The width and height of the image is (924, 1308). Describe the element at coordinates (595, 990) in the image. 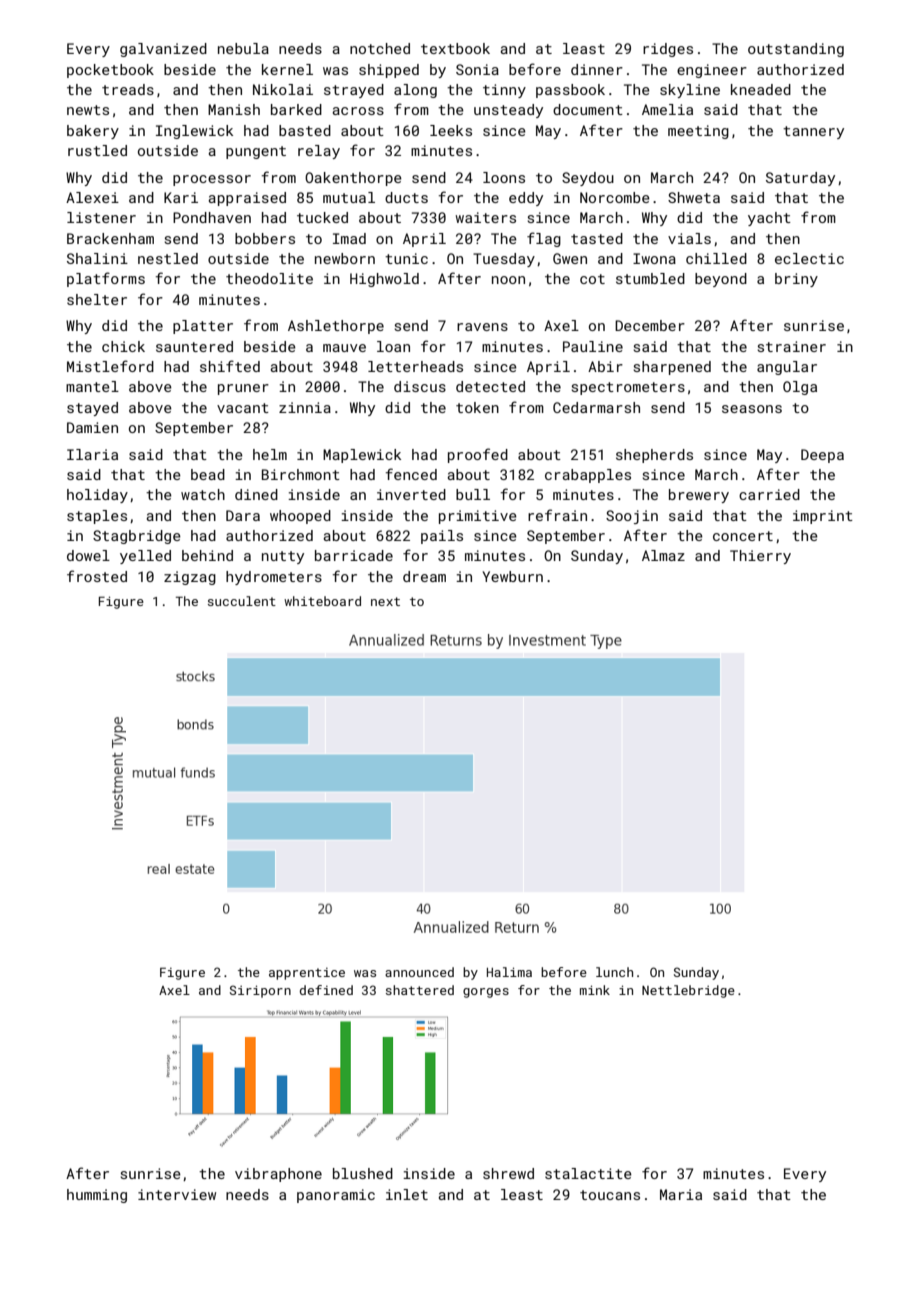

I see `mink` at that location.
